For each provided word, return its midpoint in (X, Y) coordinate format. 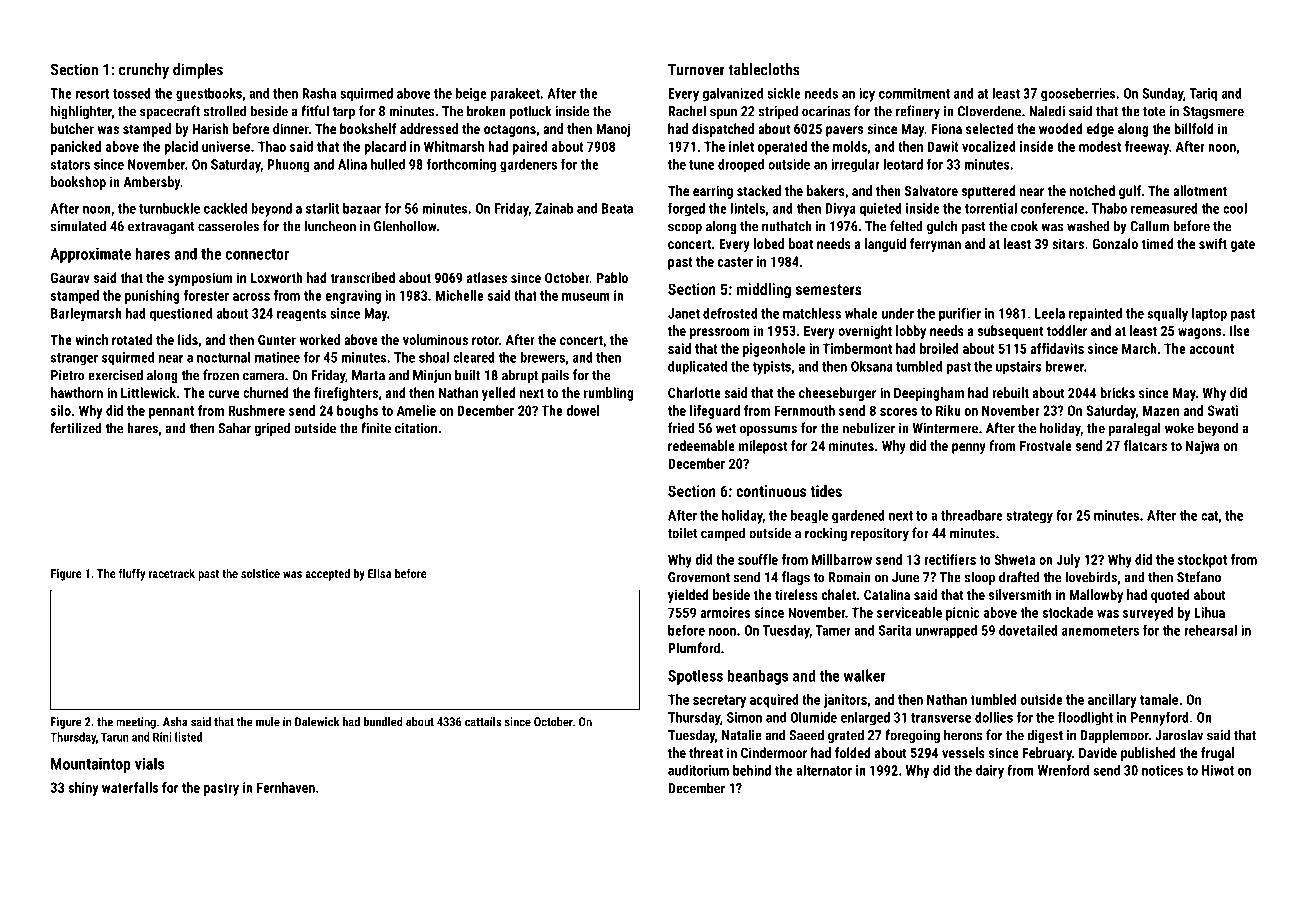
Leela (1050, 313)
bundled (383, 722)
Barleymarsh (86, 315)
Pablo (612, 277)
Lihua (1210, 612)
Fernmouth (805, 410)
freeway (1147, 148)
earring (713, 192)
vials (149, 763)
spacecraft (170, 112)
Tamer (833, 630)
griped (272, 429)
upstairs (1019, 368)
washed (1088, 226)
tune (701, 165)
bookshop (78, 183)
